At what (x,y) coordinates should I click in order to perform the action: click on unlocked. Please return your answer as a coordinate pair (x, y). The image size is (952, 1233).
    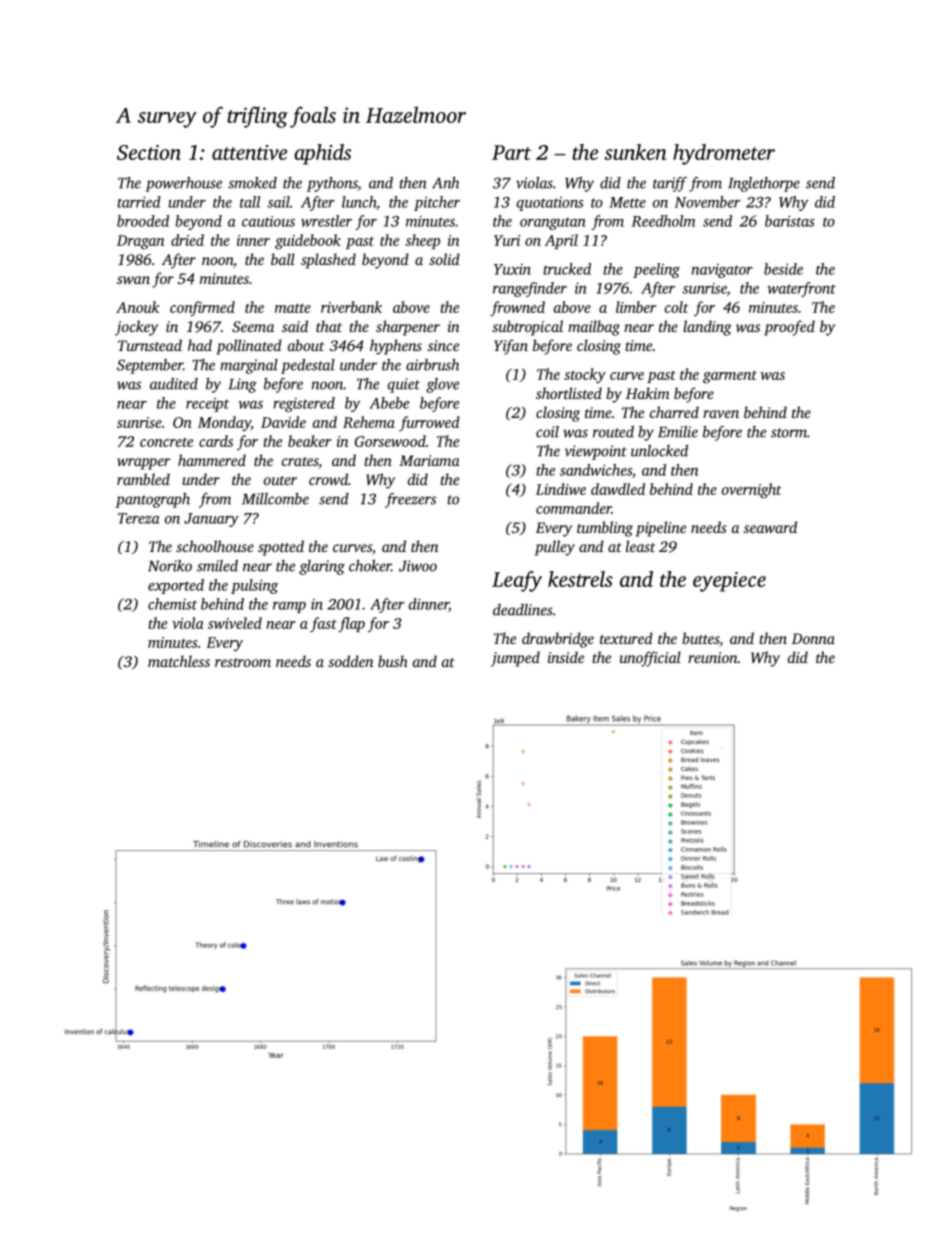
    Looking at the image, I should click on (659, 451).
